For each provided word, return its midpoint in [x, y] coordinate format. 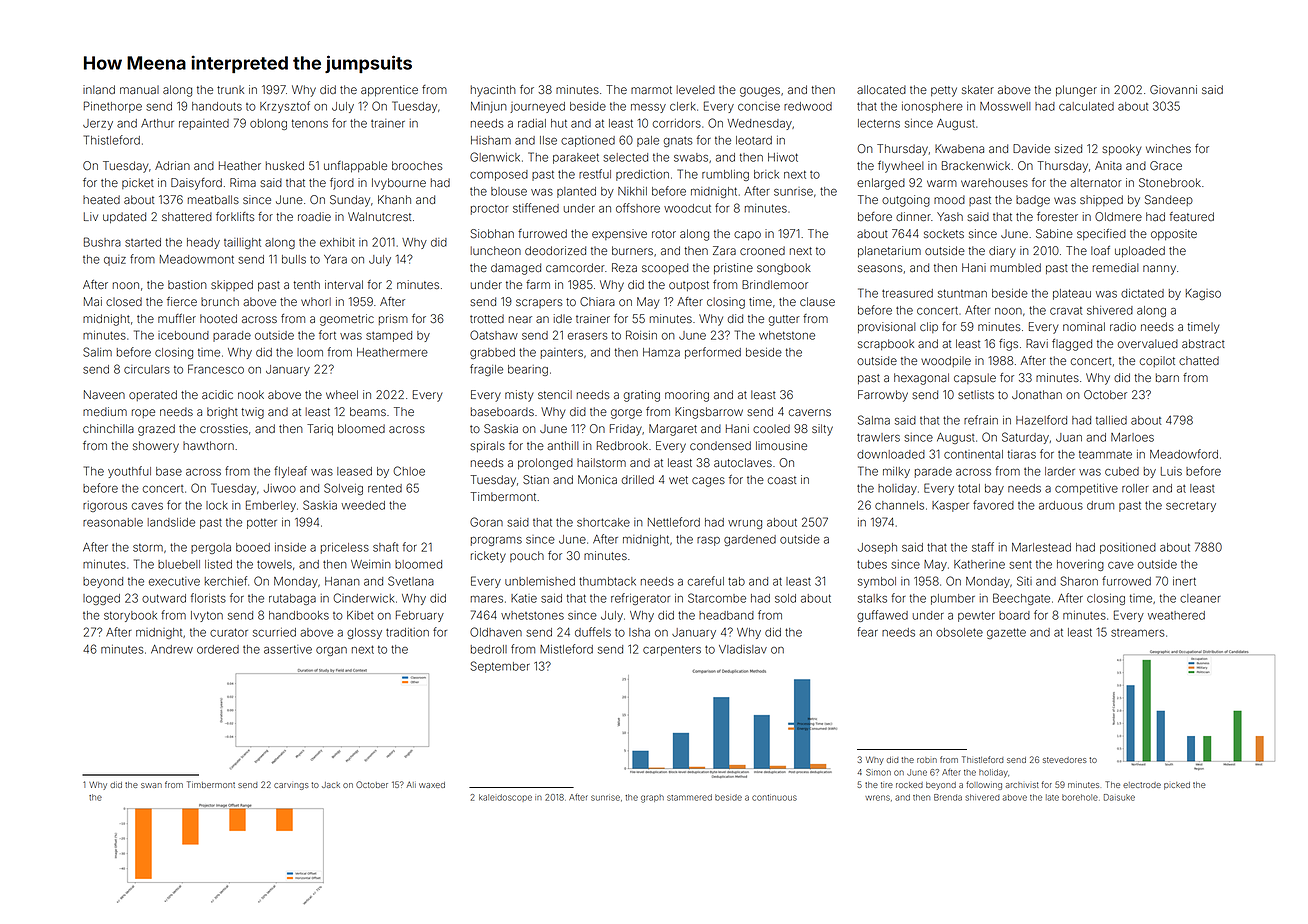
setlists [976, 394]
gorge [626, 414]
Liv [91, 216]
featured [1192, 216]
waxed [432, 785]
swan [151, 785]
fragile [486, 370]
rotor [664, 234]
